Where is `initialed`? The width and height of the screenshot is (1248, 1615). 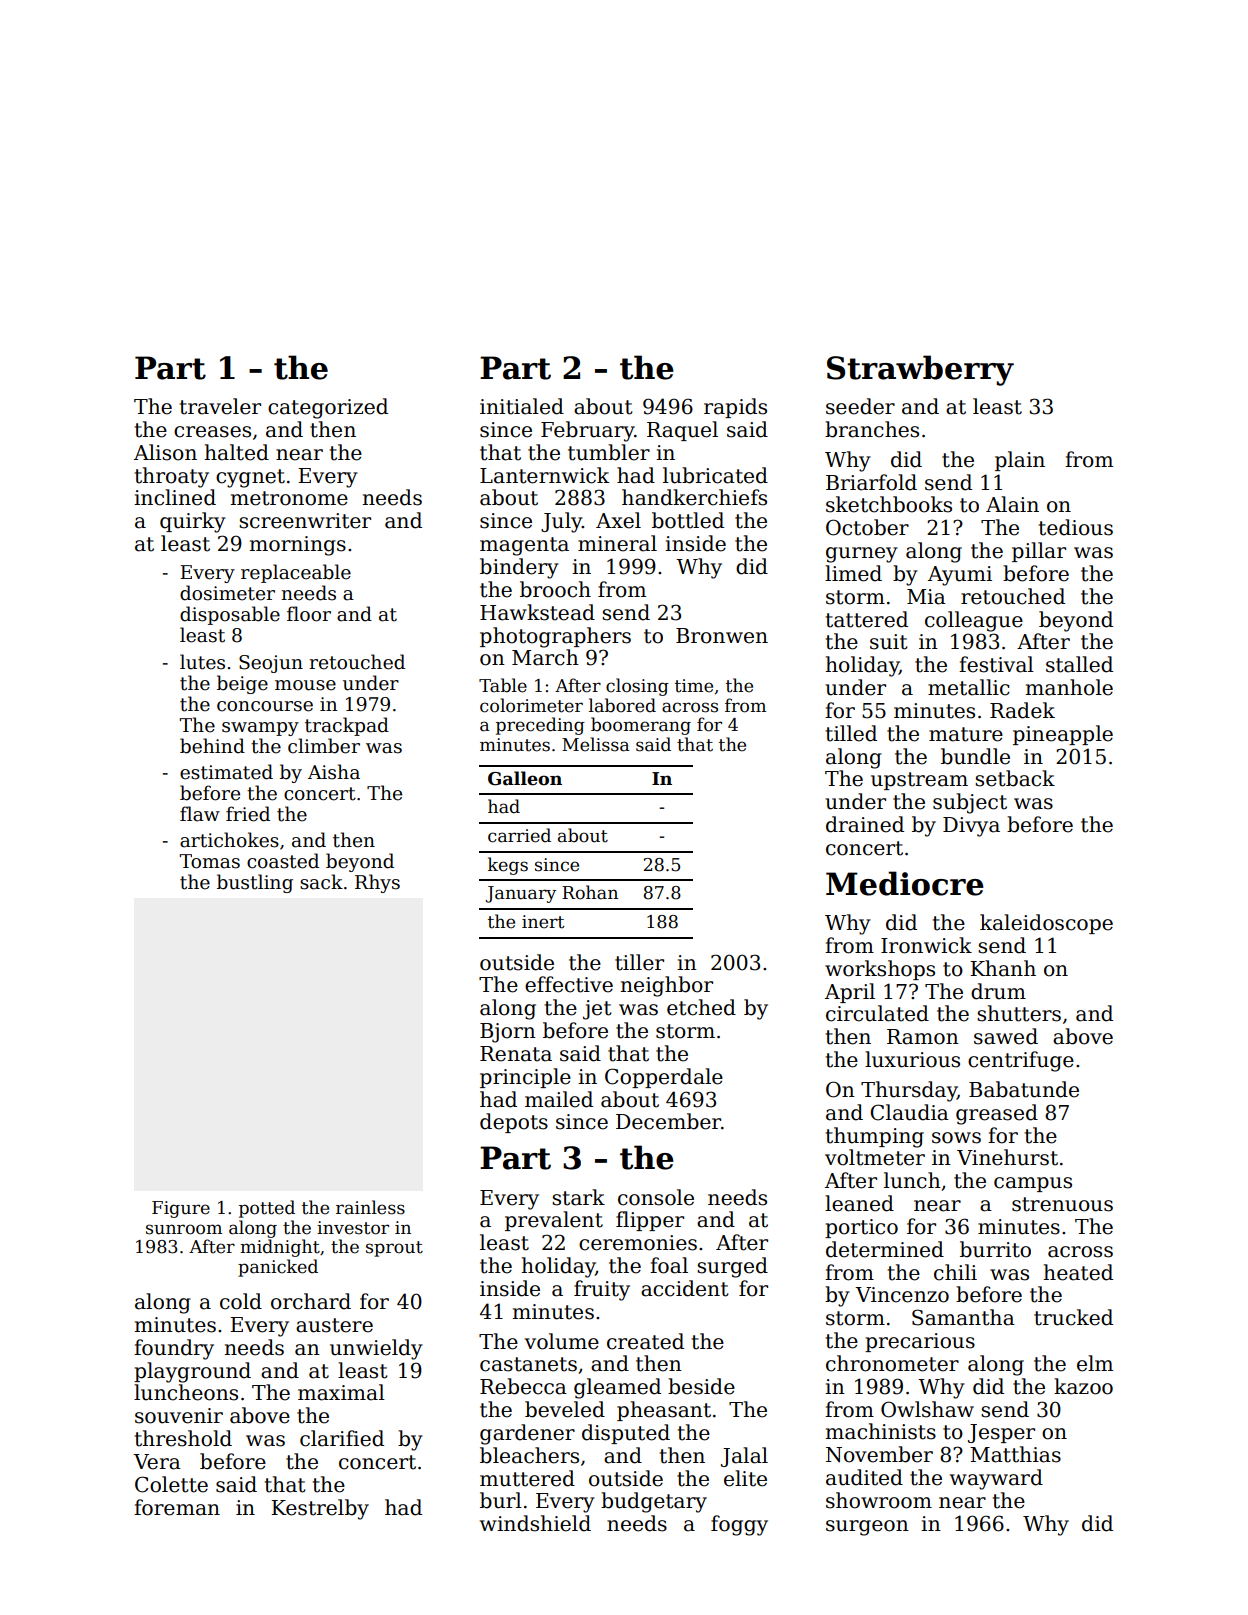
initialed is located at coordinates (522, 406).
